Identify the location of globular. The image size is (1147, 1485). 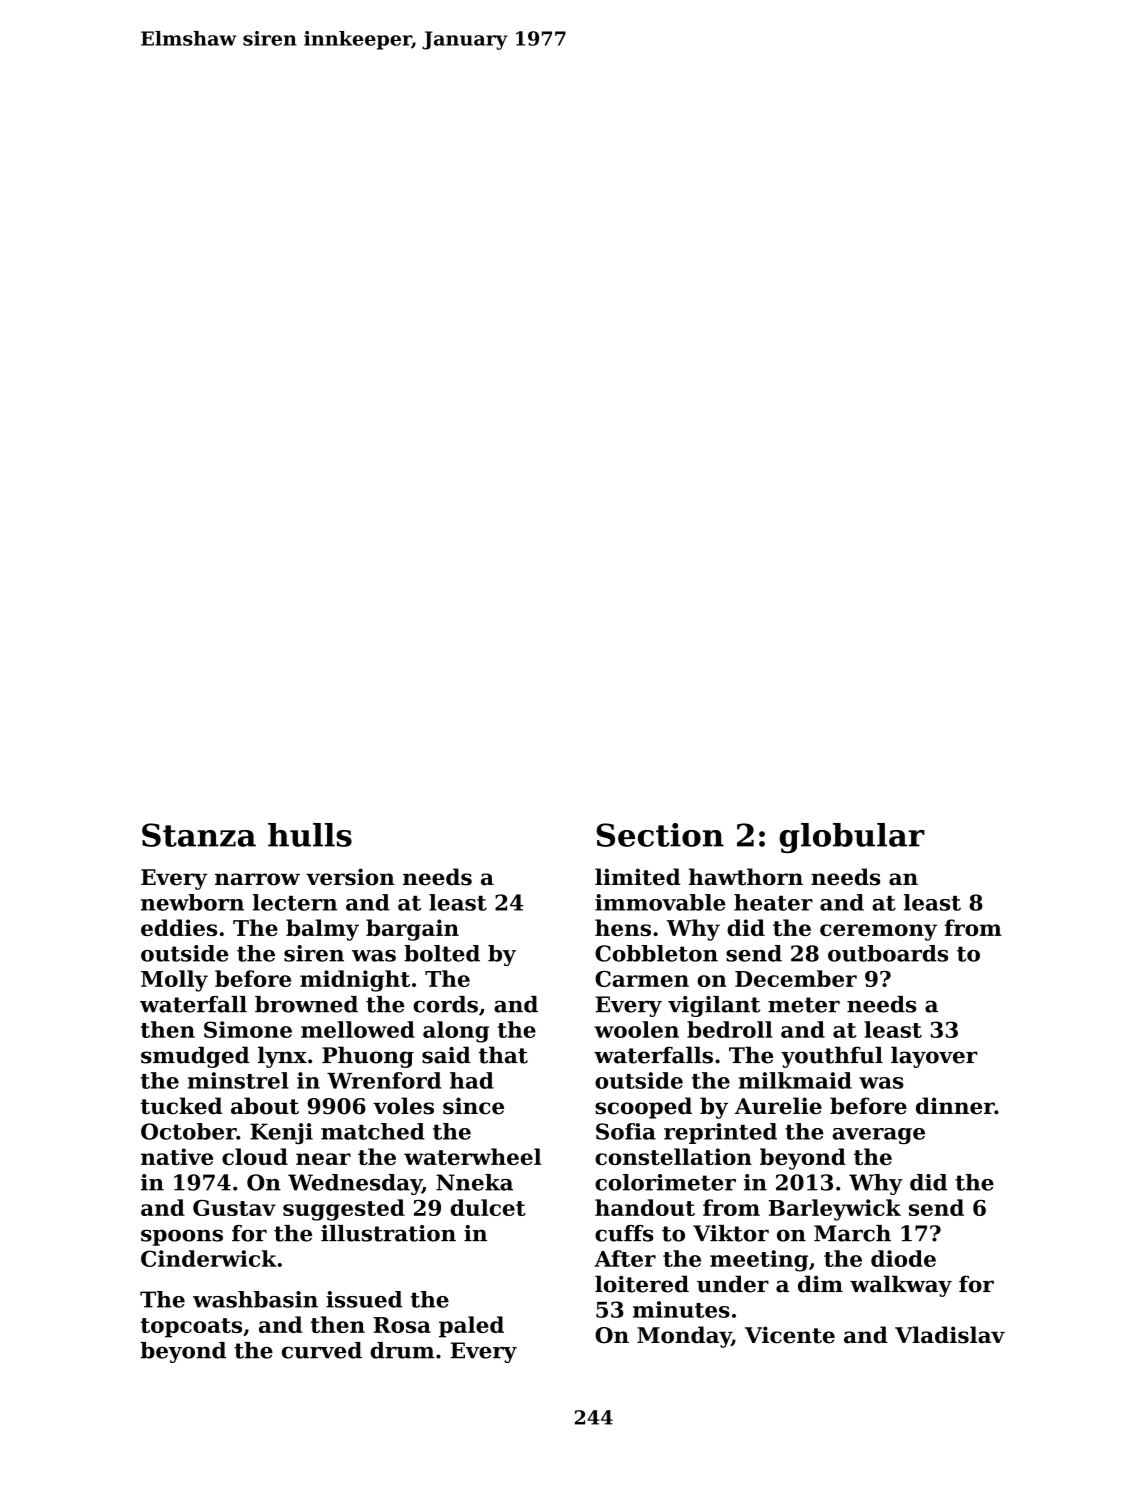
(852, 838).
